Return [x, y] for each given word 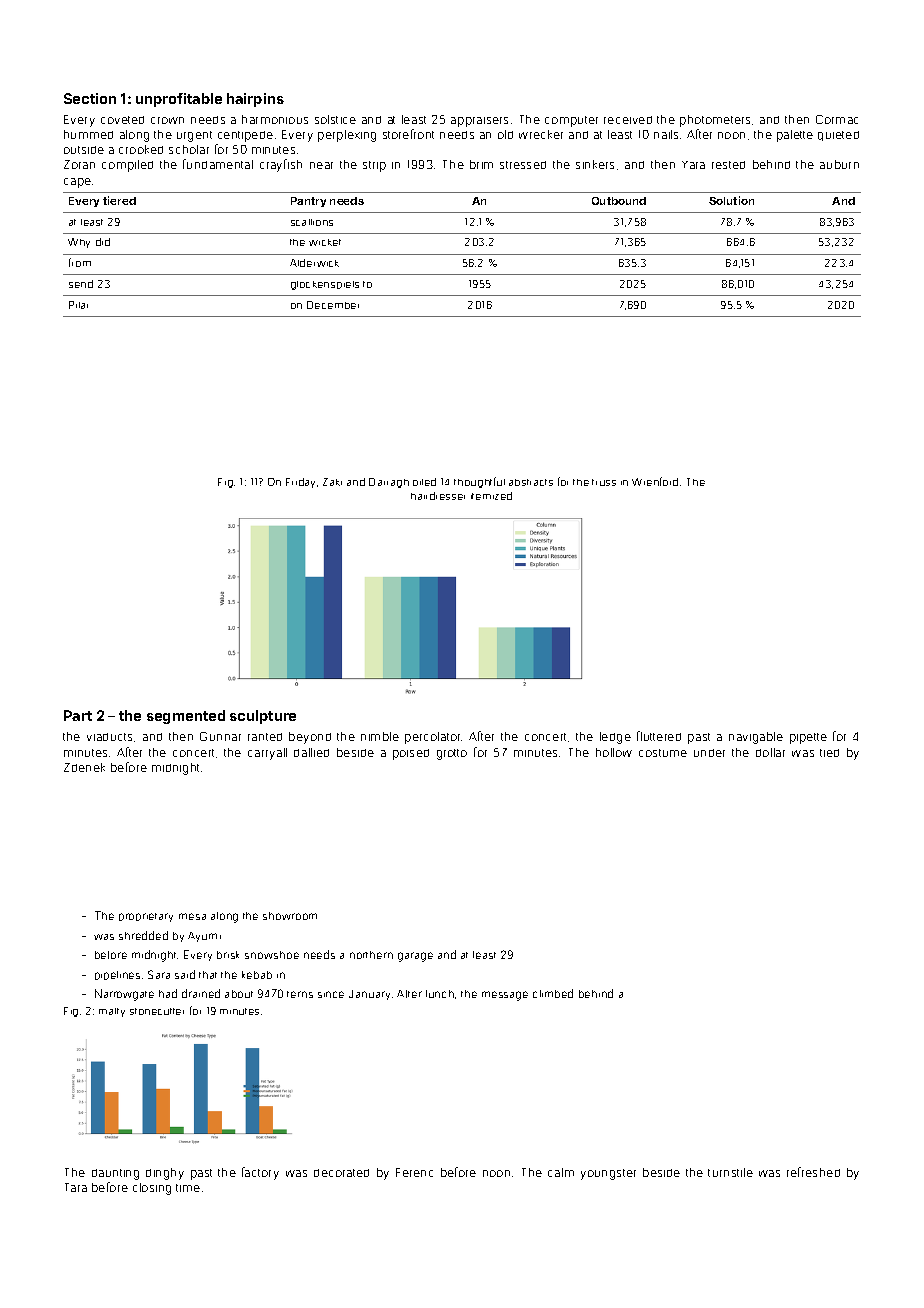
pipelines [117, 975]
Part [78, 715]
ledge [615, 738]
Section [90, 98]
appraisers [479, 122]
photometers [715, 121]
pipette [808, 738]
